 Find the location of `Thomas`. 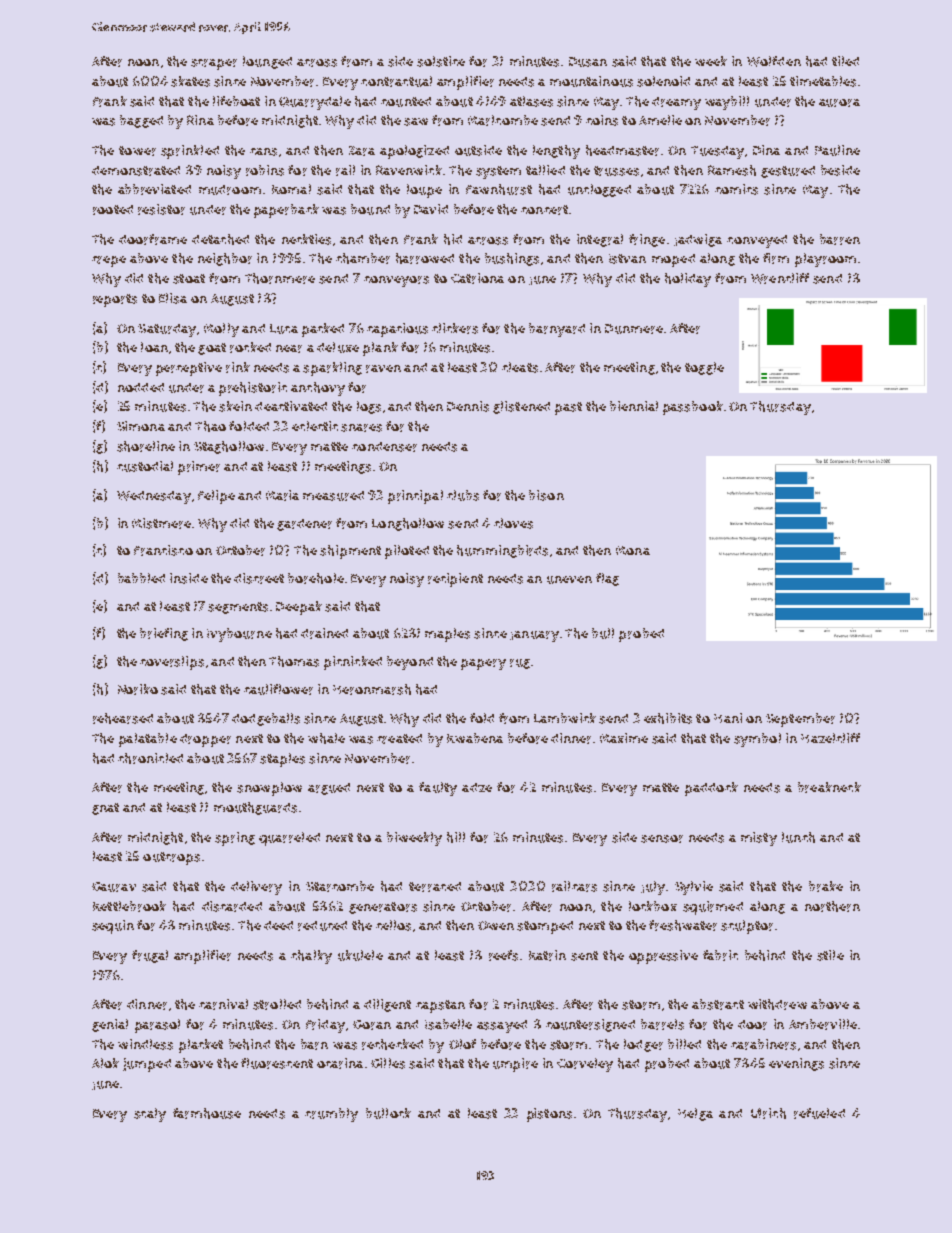

Thomas is located at coordinates (294, 661).
